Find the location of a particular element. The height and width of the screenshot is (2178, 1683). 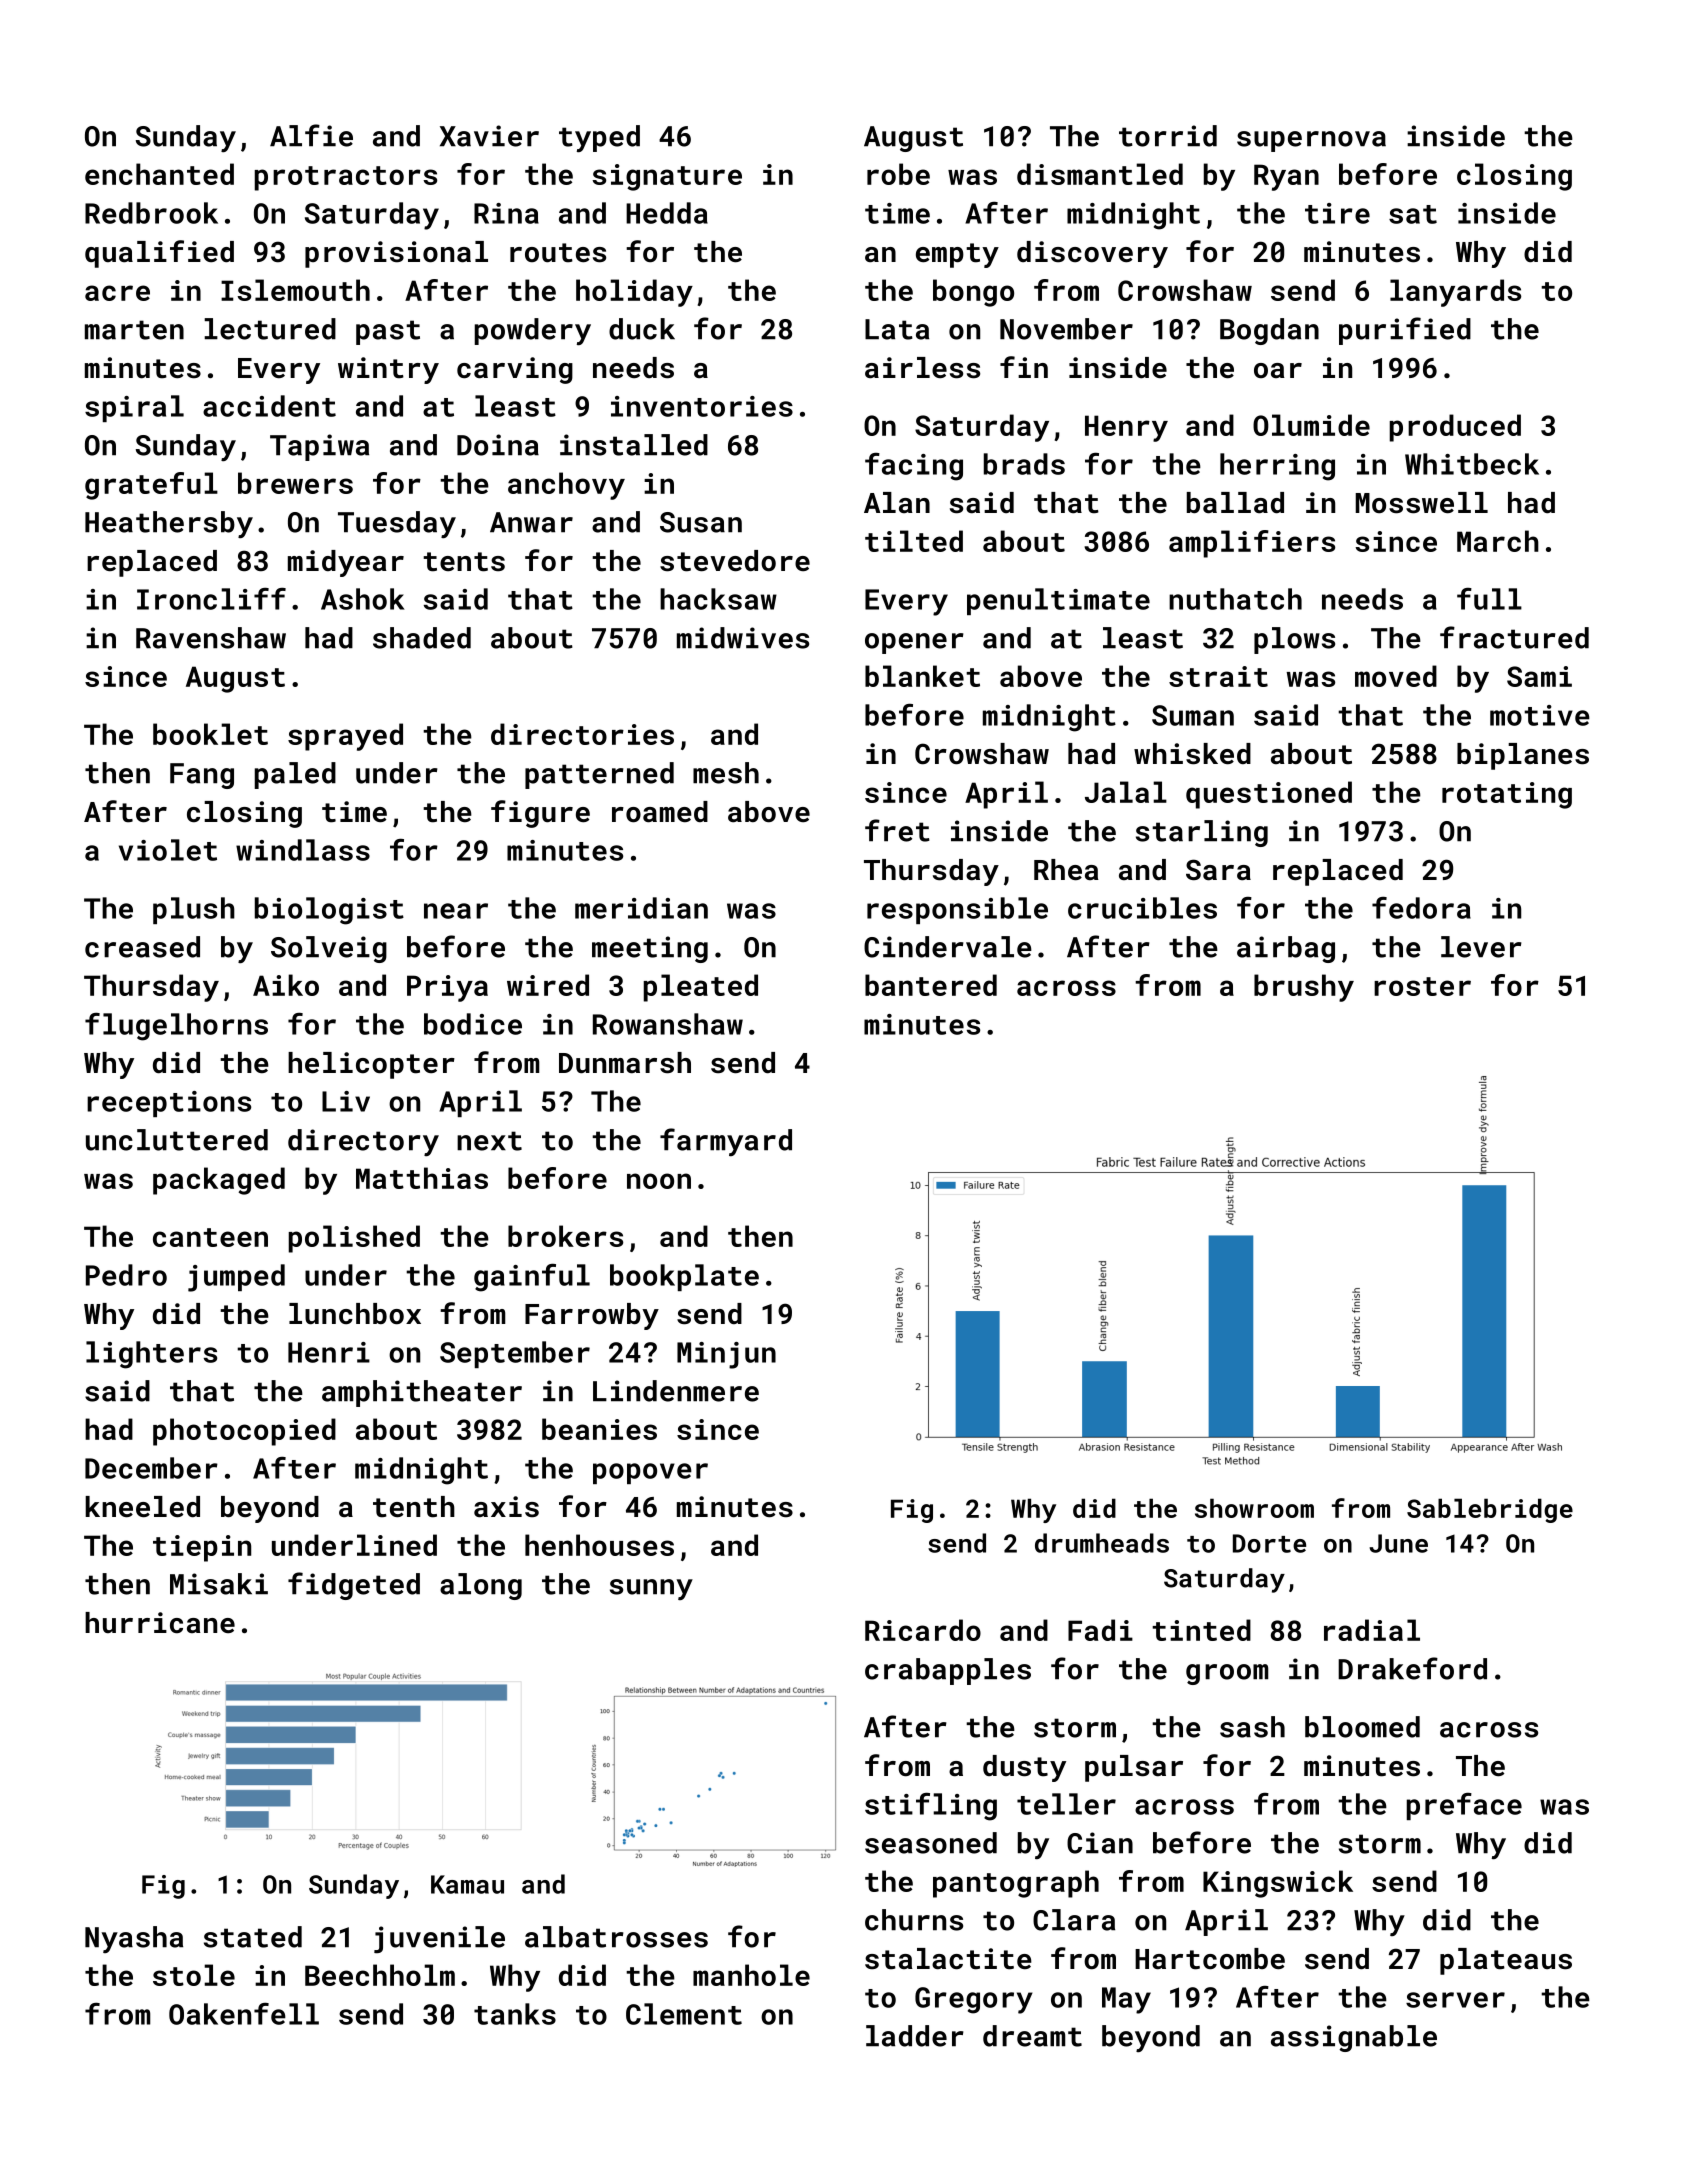

torrid is located at coordinates (1168, 136).
